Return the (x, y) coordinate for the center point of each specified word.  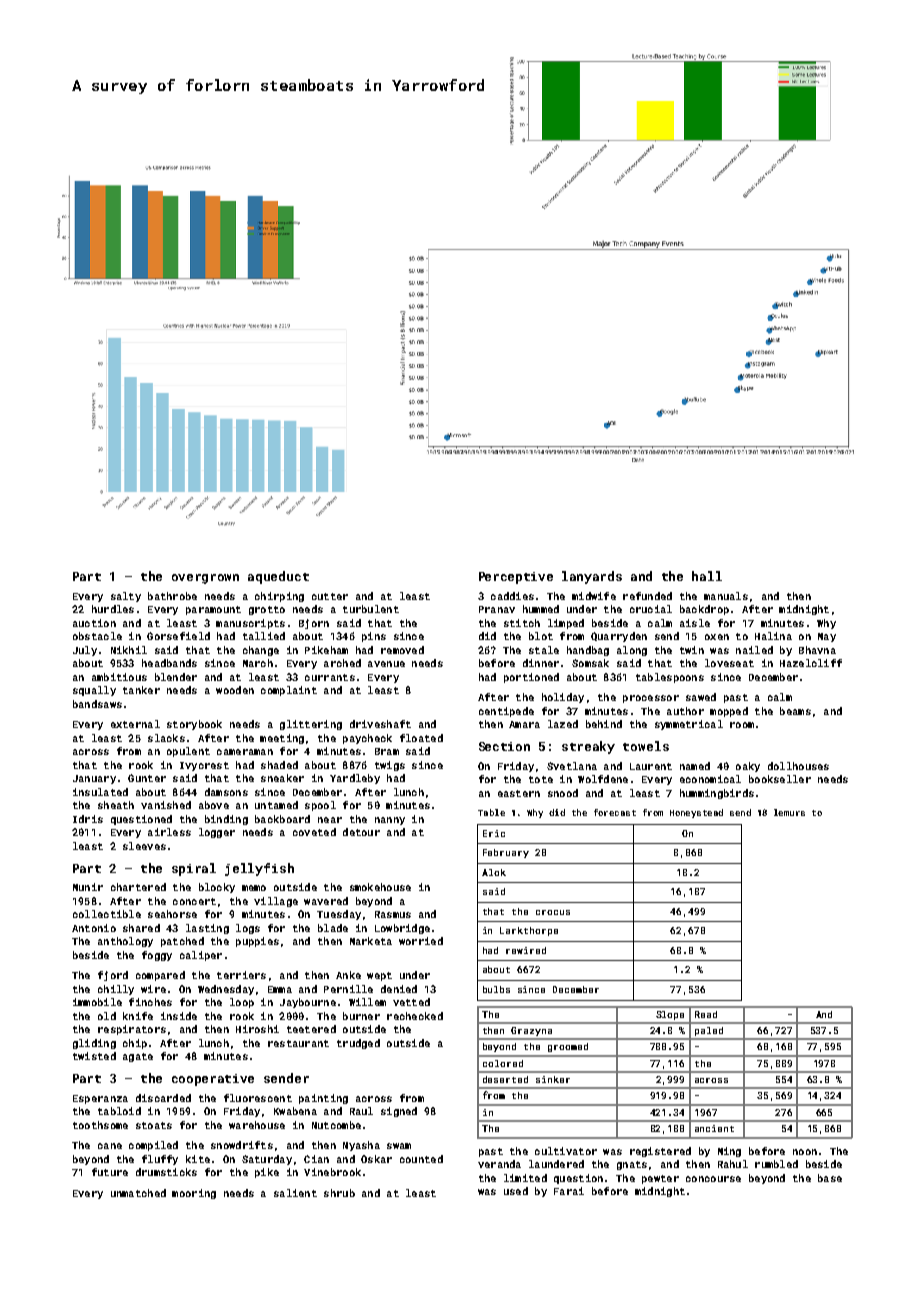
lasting (207, 929)
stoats (154, 1125)
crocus (553, 912)
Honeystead (696, 813)
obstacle (97, 636)
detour (361, 832)
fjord (113, 976)
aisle (695, 623)
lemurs (789, 812)
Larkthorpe (529, 931)
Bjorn (314, 624)
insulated (100, 792)
